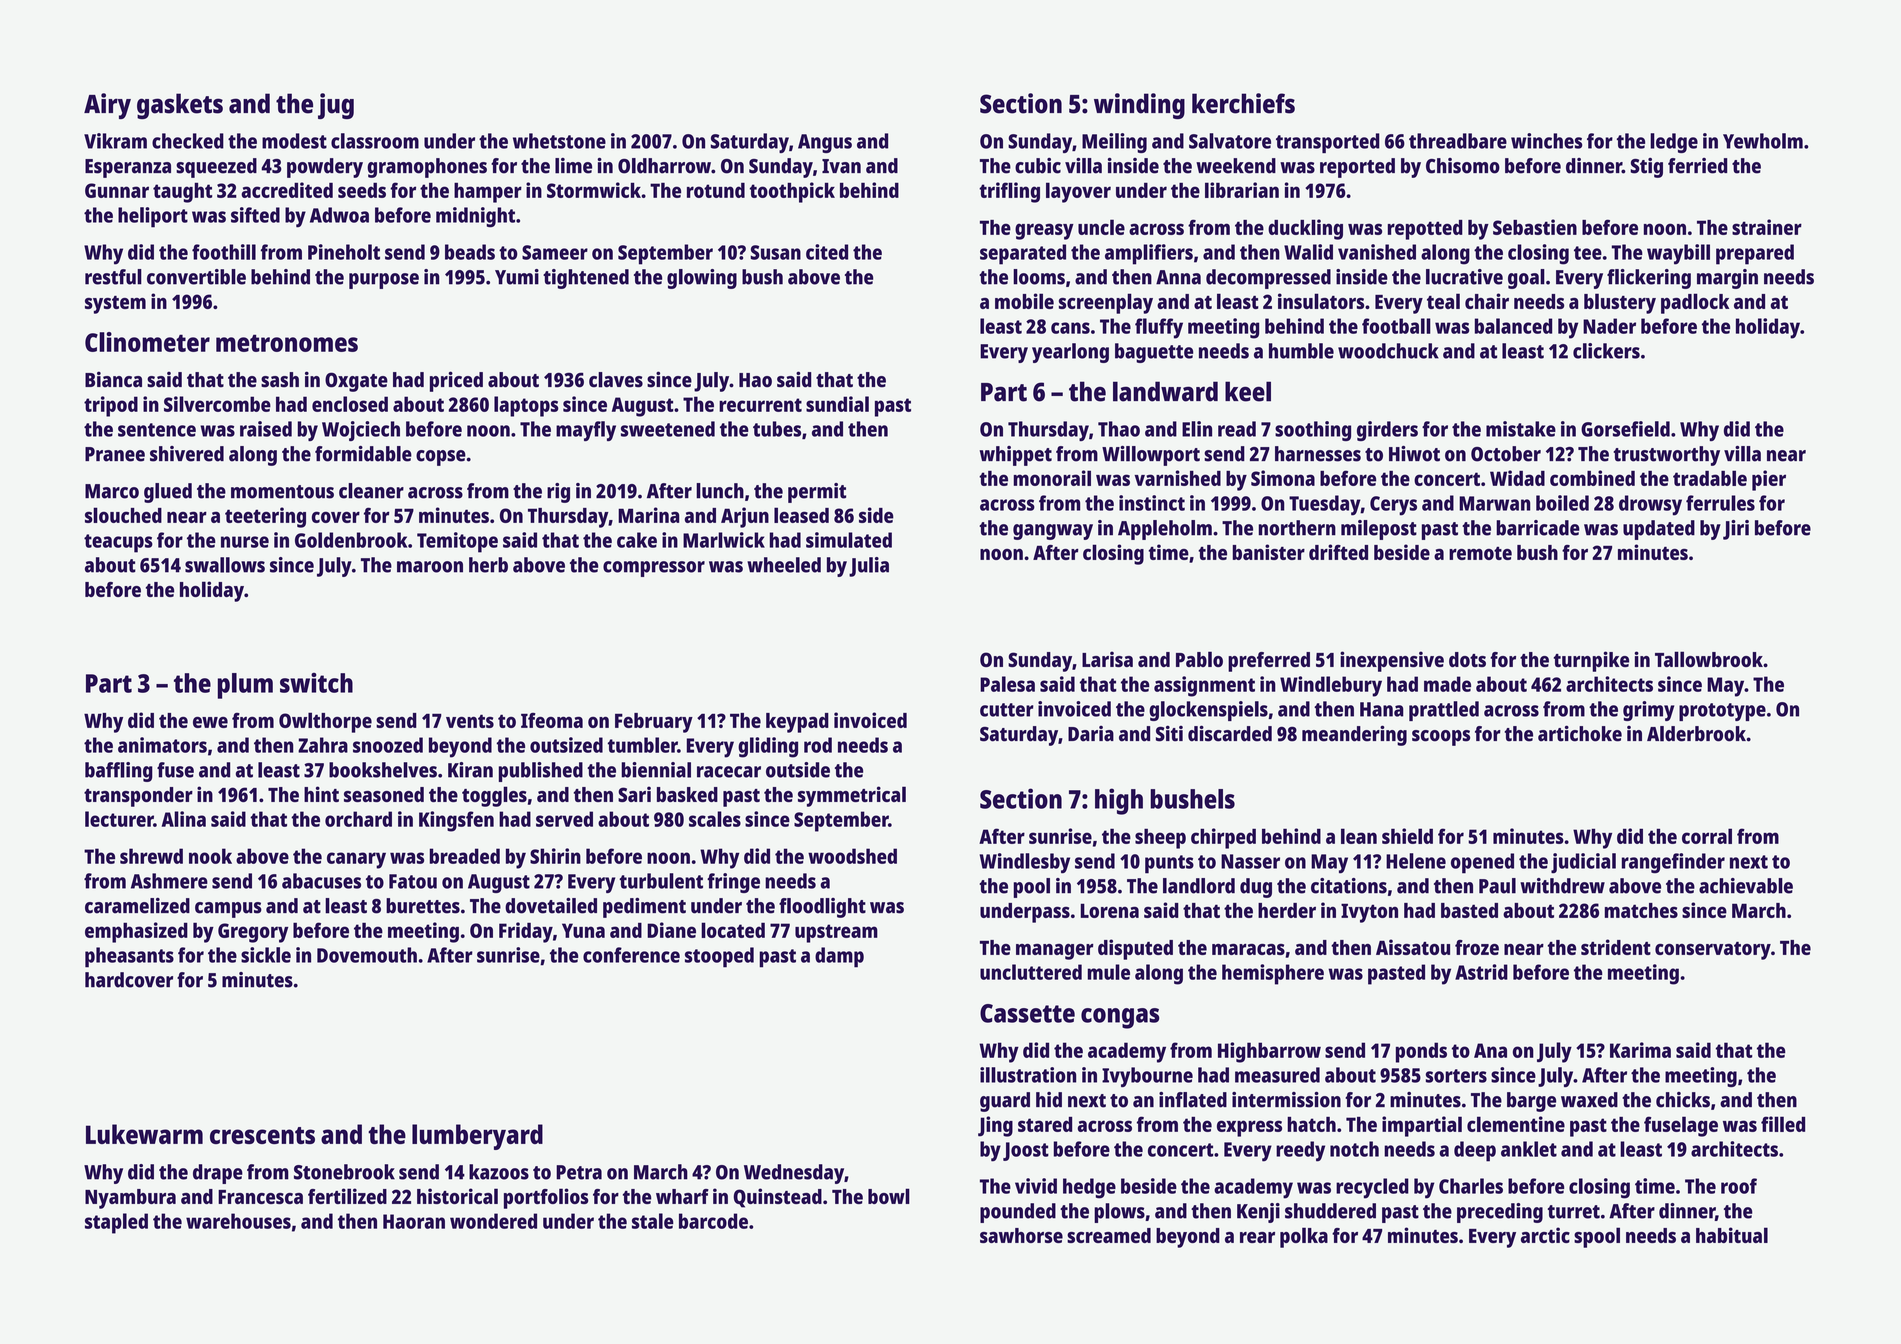 The image size is (1901, 1344). I want to click on whetstone, so click(559, 141).
